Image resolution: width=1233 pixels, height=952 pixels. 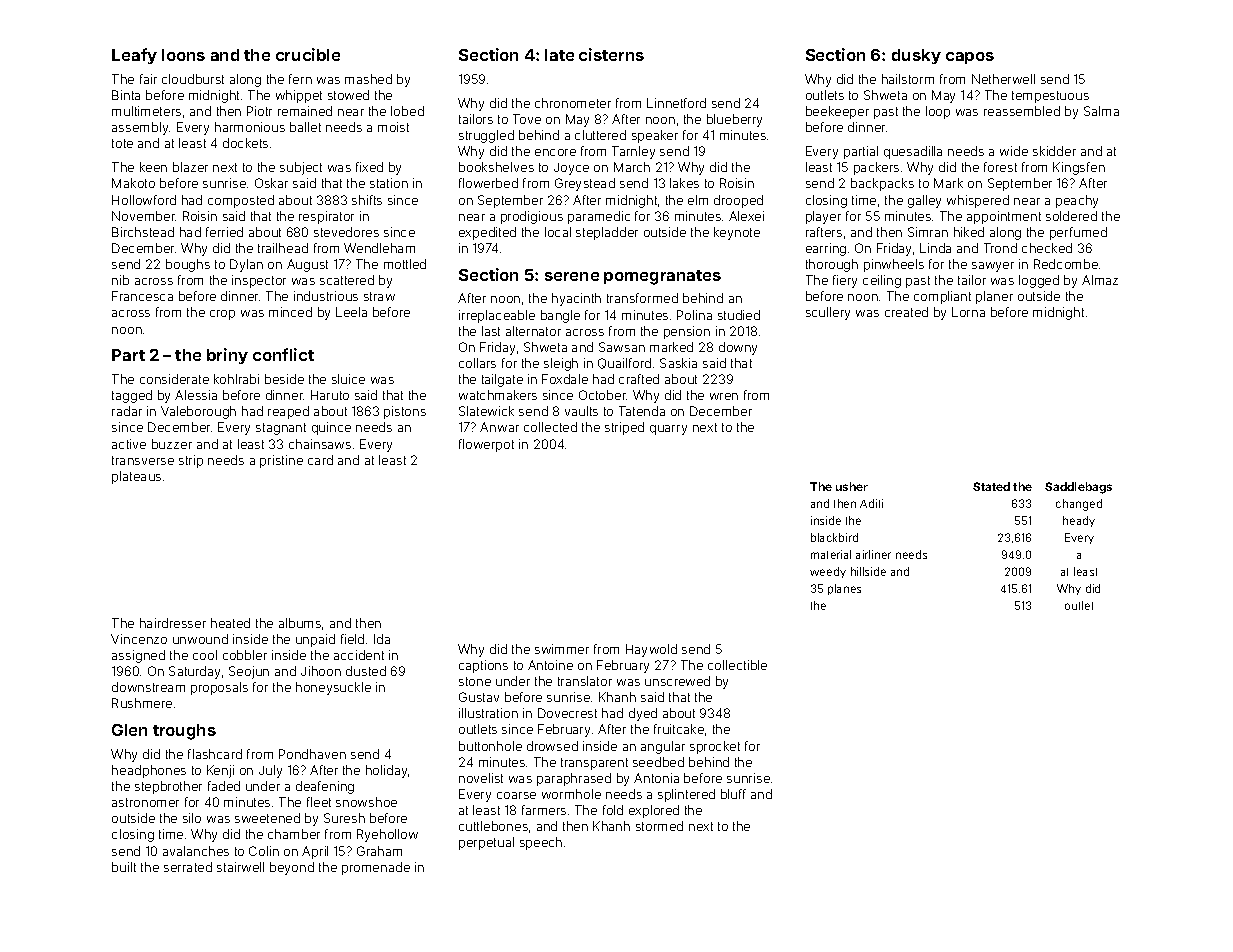 I want to click on hairdresser, so click(x=173, y=623).
